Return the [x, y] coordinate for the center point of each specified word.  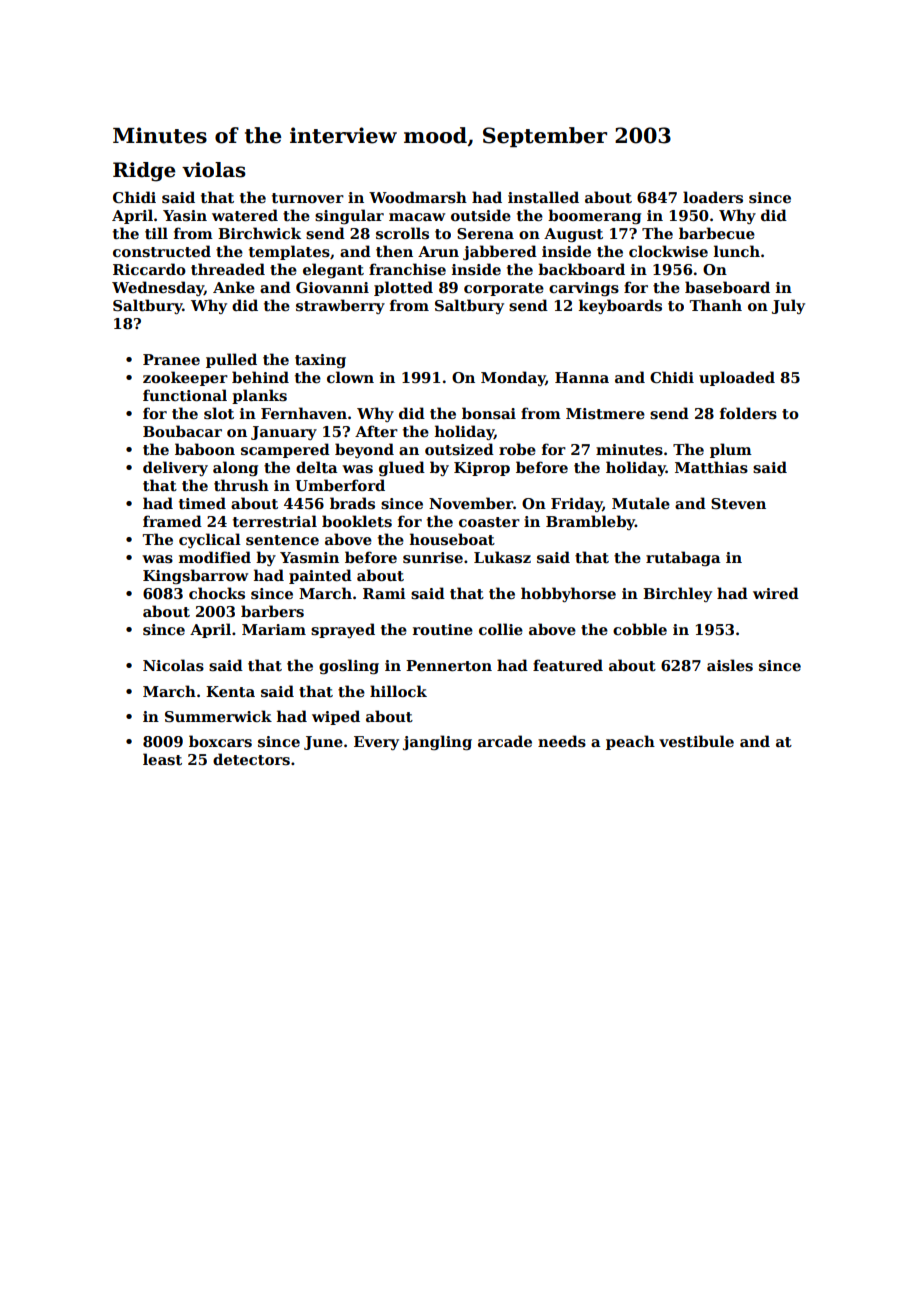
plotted [403, 288]
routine [443, 629]
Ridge [144, 172]
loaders [713, 197]
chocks [217, 593]
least [162, 759]
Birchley [677, 594]
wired [776, 593]
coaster [489, 522]
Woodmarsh [418, 197]
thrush [241, 485]
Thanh [715, 305]
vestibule [696, 741]
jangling [437, 742]
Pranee [171, 359]
